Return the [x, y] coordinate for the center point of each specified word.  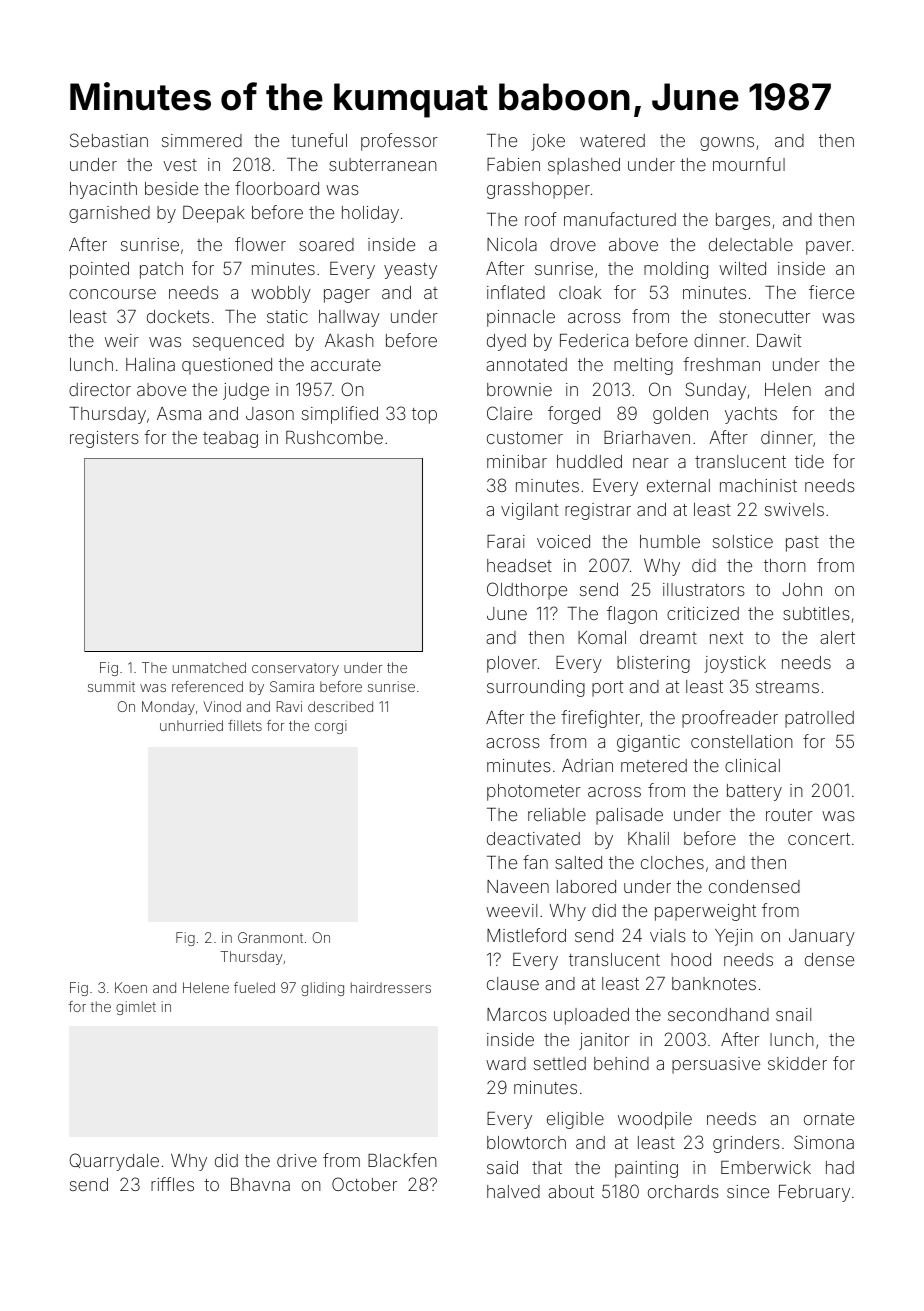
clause [513, 983]
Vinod [222, 706]
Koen [131, 987]
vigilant [530, 511]
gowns [727, 144]
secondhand [718, 1014]
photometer [534, 792]
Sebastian [109, 140]
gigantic [648, 743]
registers [104, 439]
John [802, 589]
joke [548, 142]
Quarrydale [114, 1162]
